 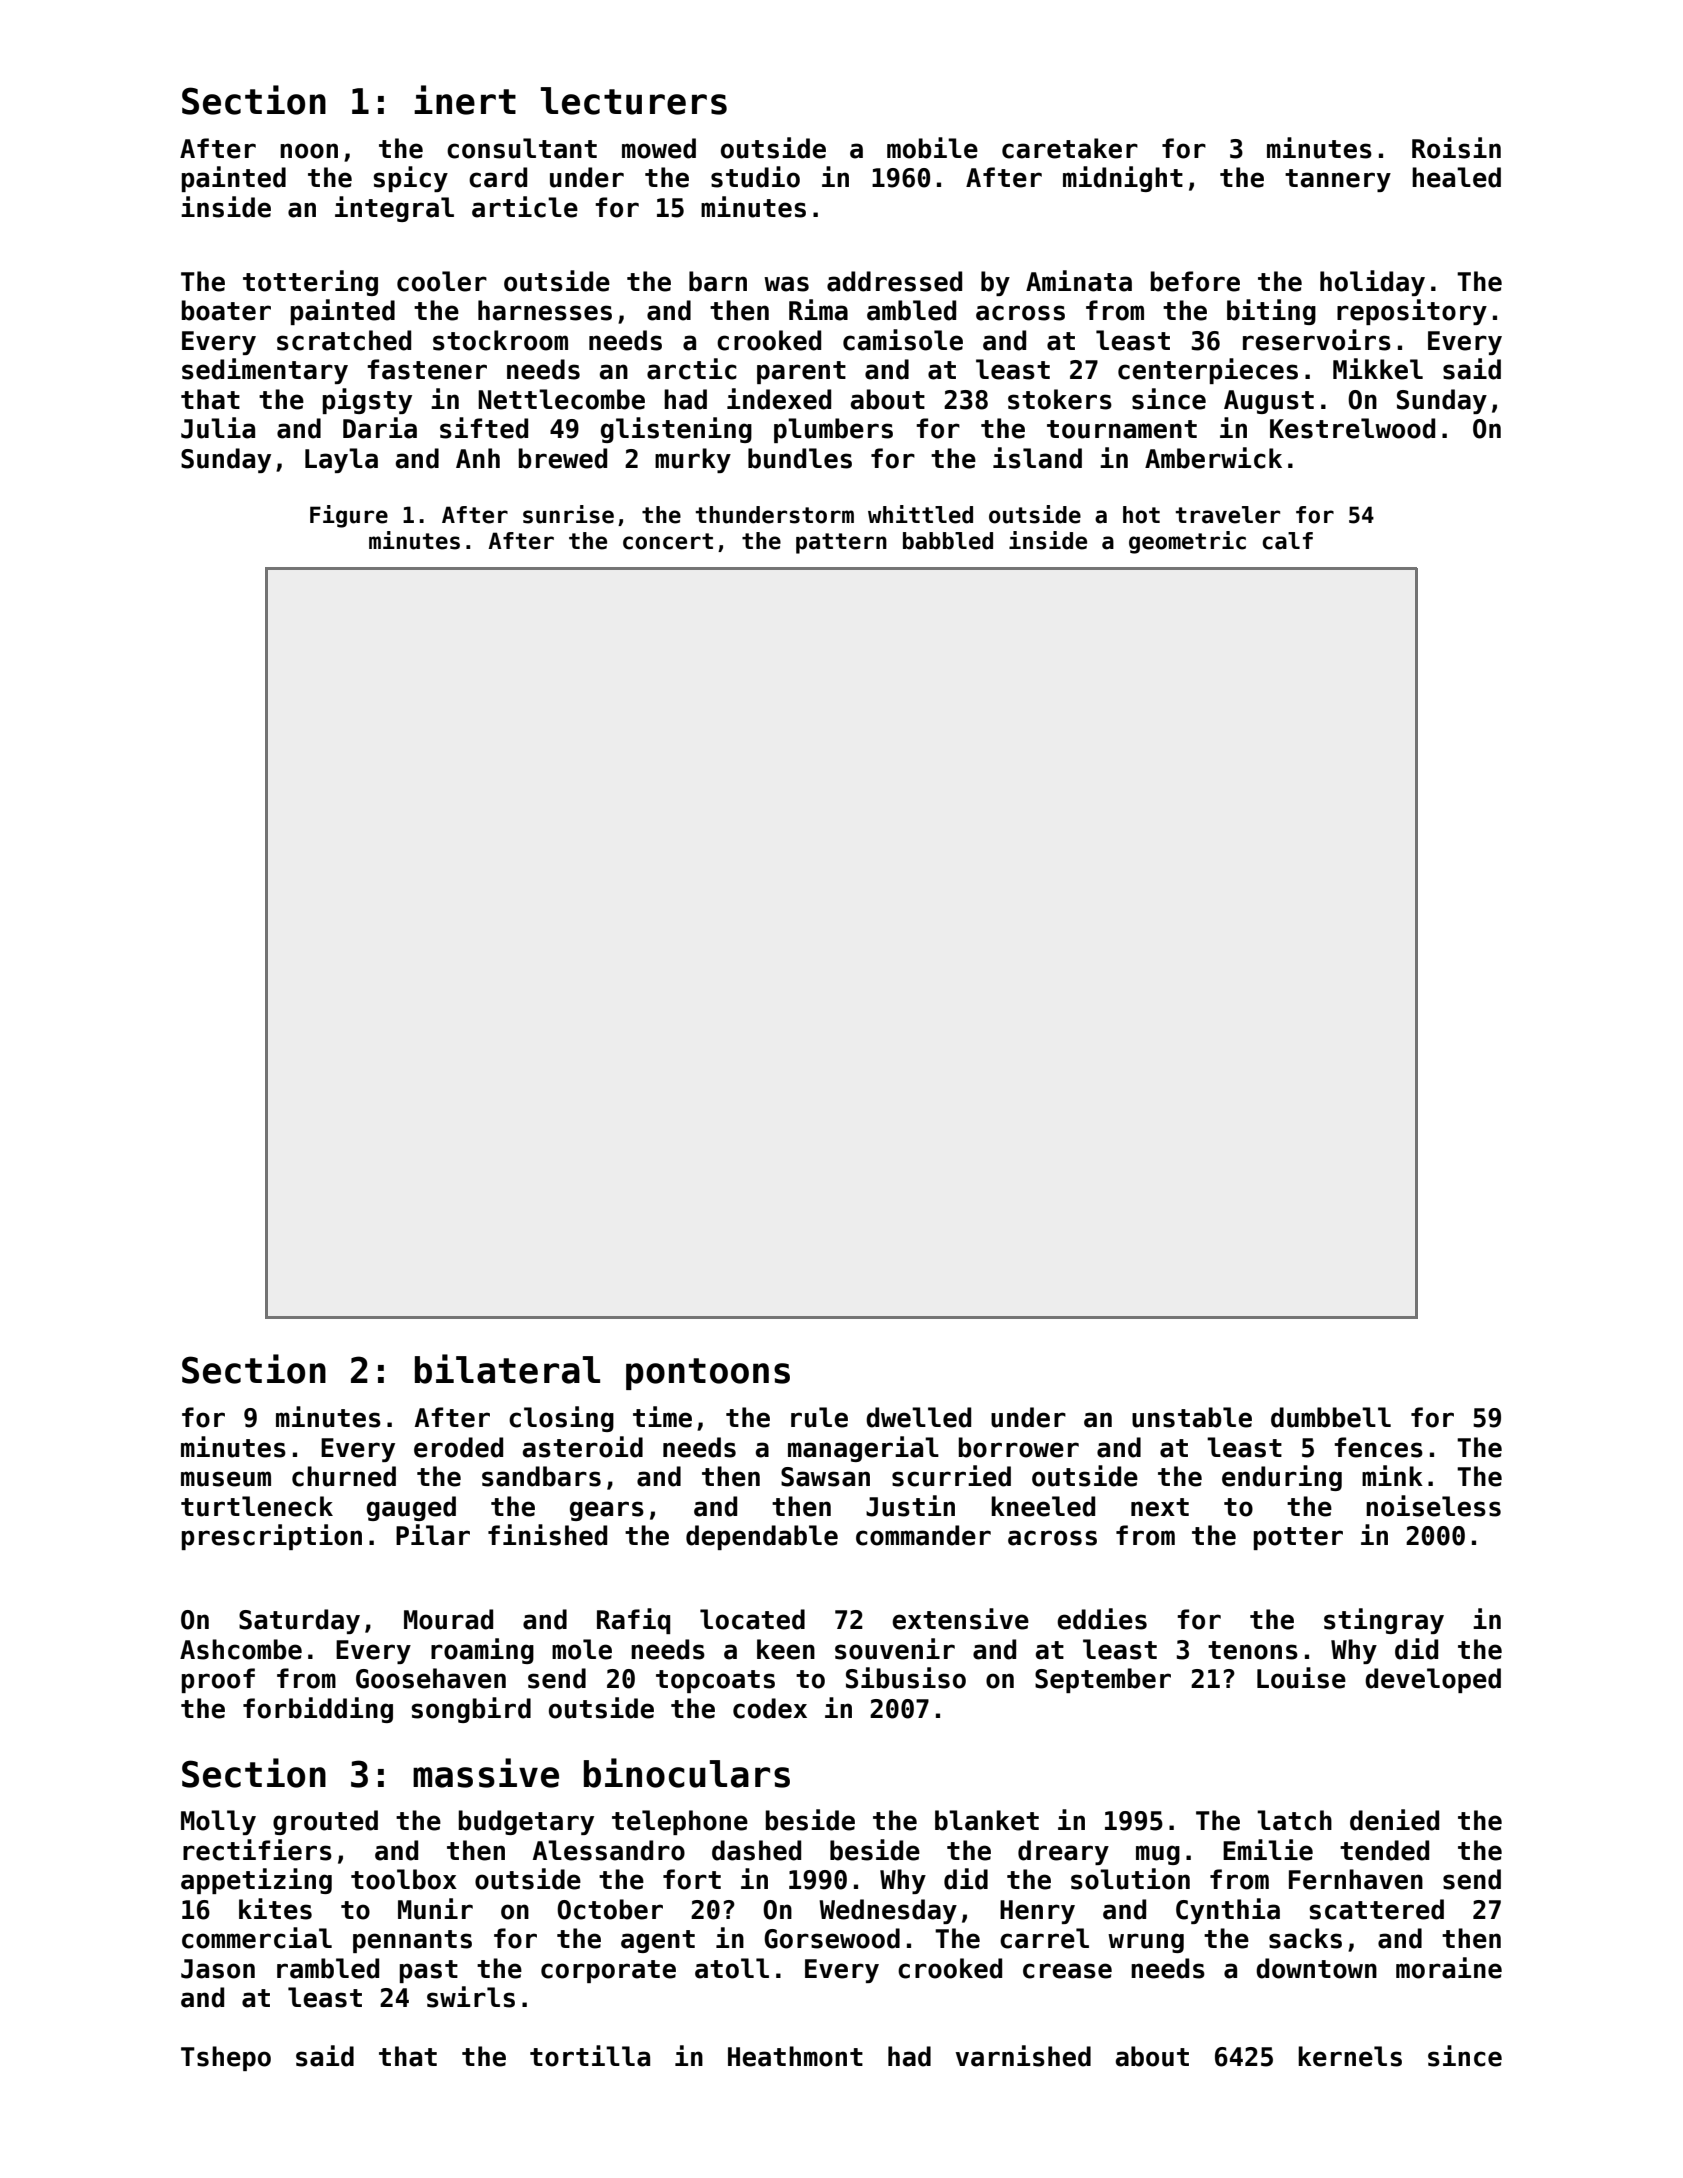 What do you see at coordinates (1433, 1680) in the screenshot?
I see `developed` at bounding box center [1433, 1680].
